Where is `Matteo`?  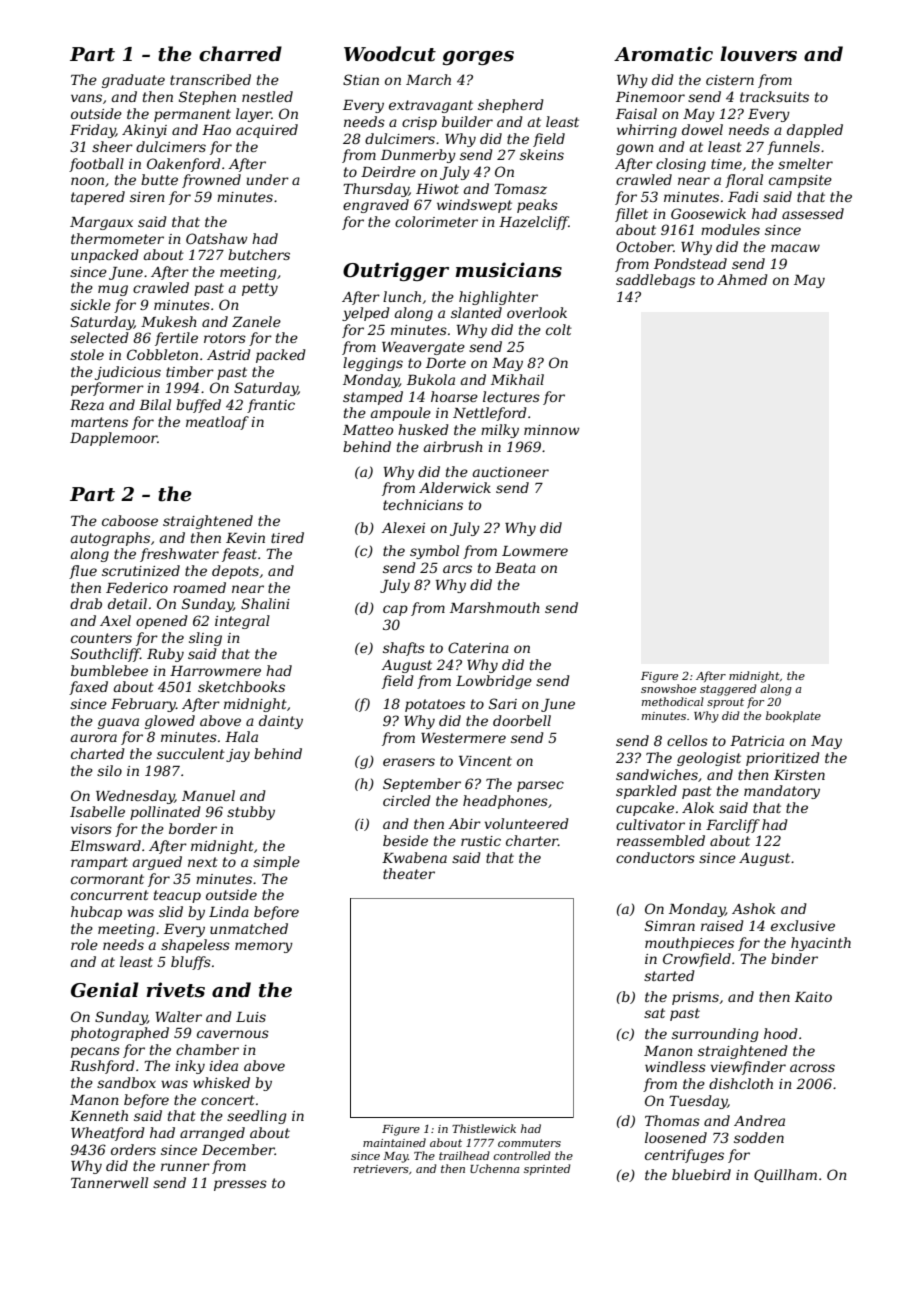 Matteo is located at coordinates (368, 430).
